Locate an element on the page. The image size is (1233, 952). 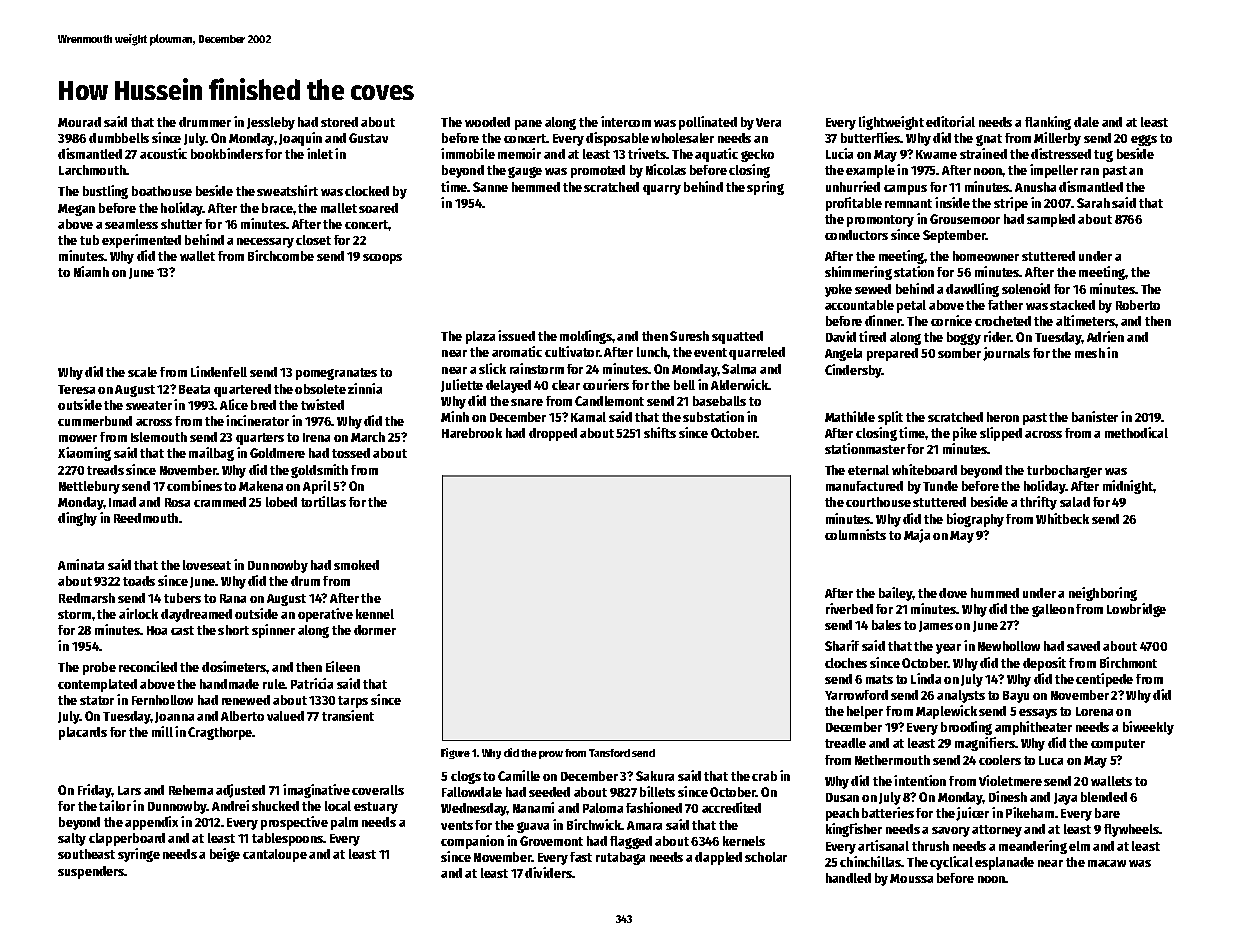
wooded is located at coordinates (487, 122).
